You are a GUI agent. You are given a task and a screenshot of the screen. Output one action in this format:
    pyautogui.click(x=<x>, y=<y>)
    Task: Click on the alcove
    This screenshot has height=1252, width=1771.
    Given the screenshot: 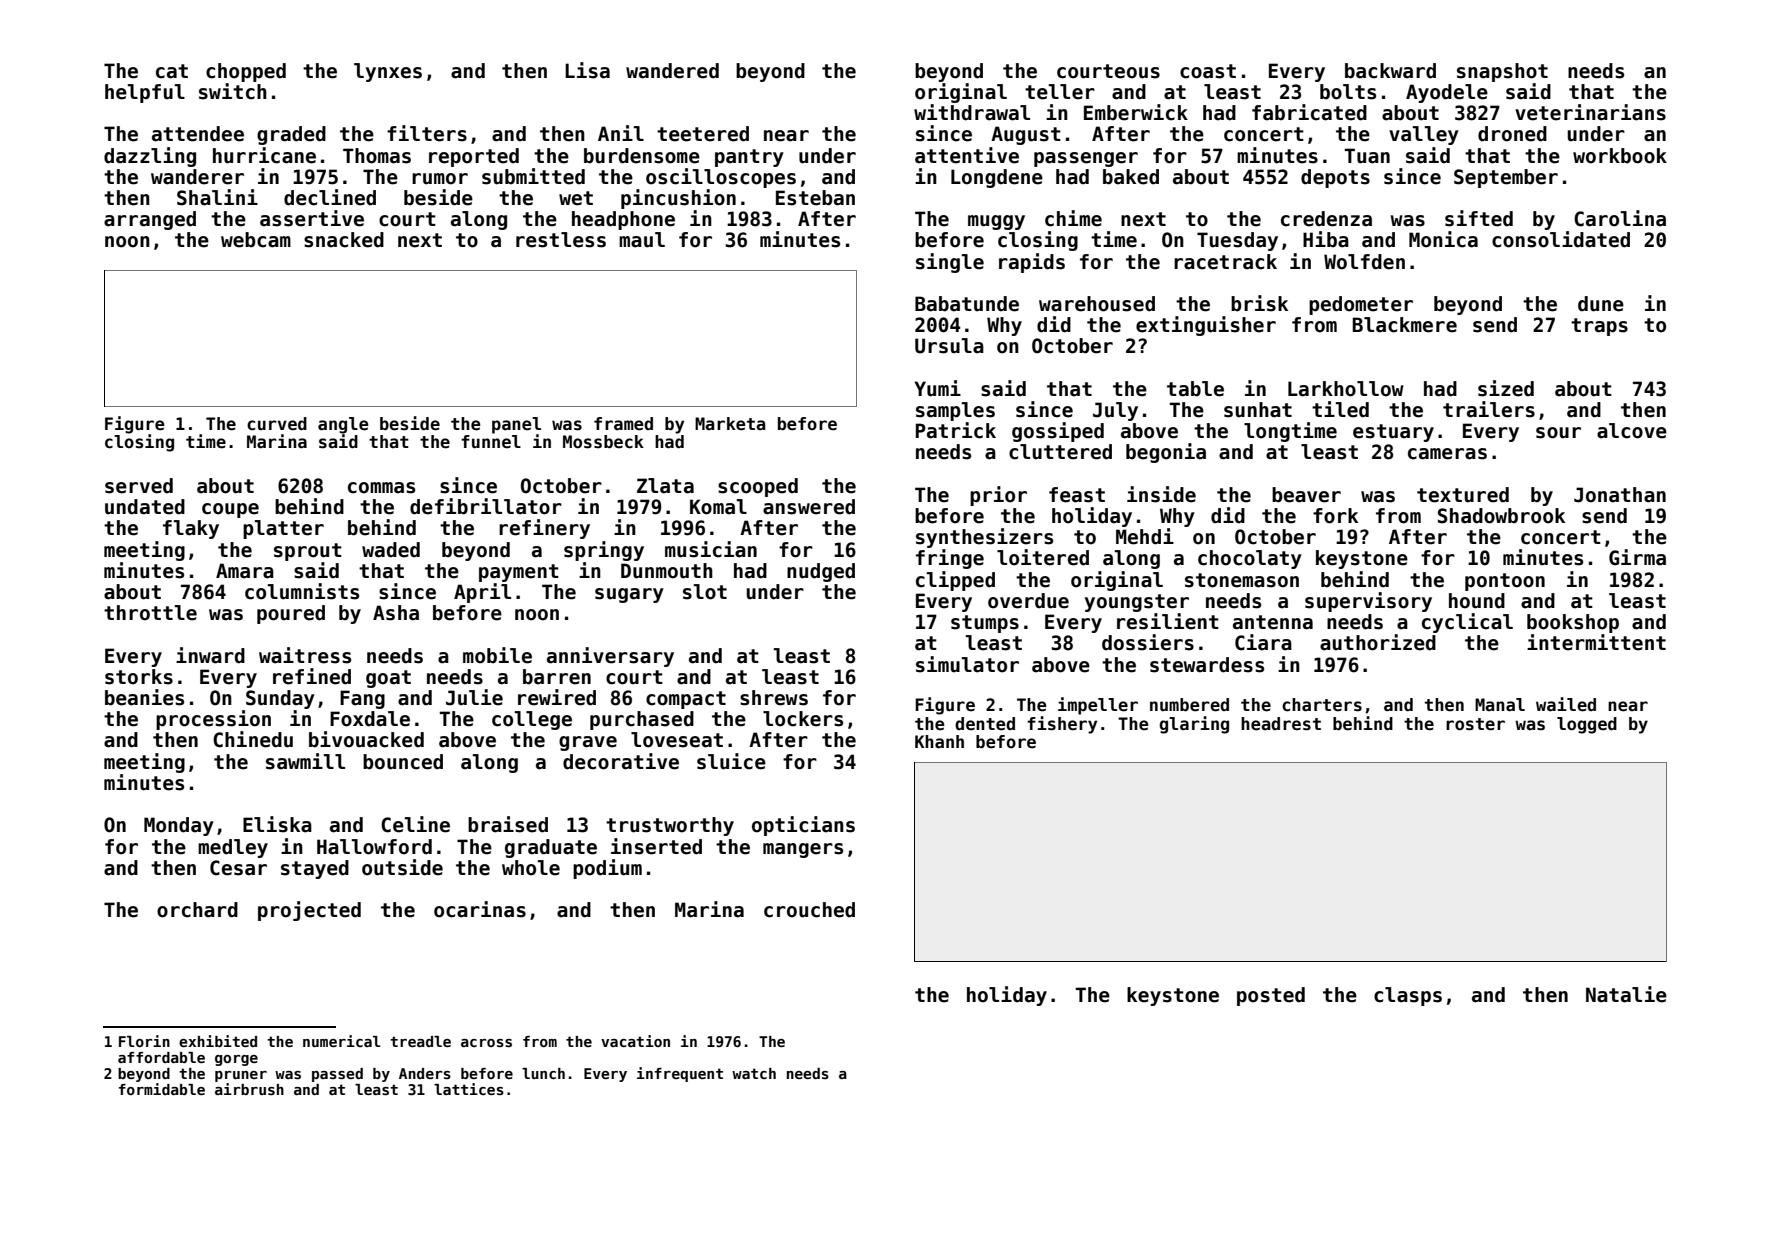 What is the action you would take?
    pyautogui.click(x=1632, y=431)
